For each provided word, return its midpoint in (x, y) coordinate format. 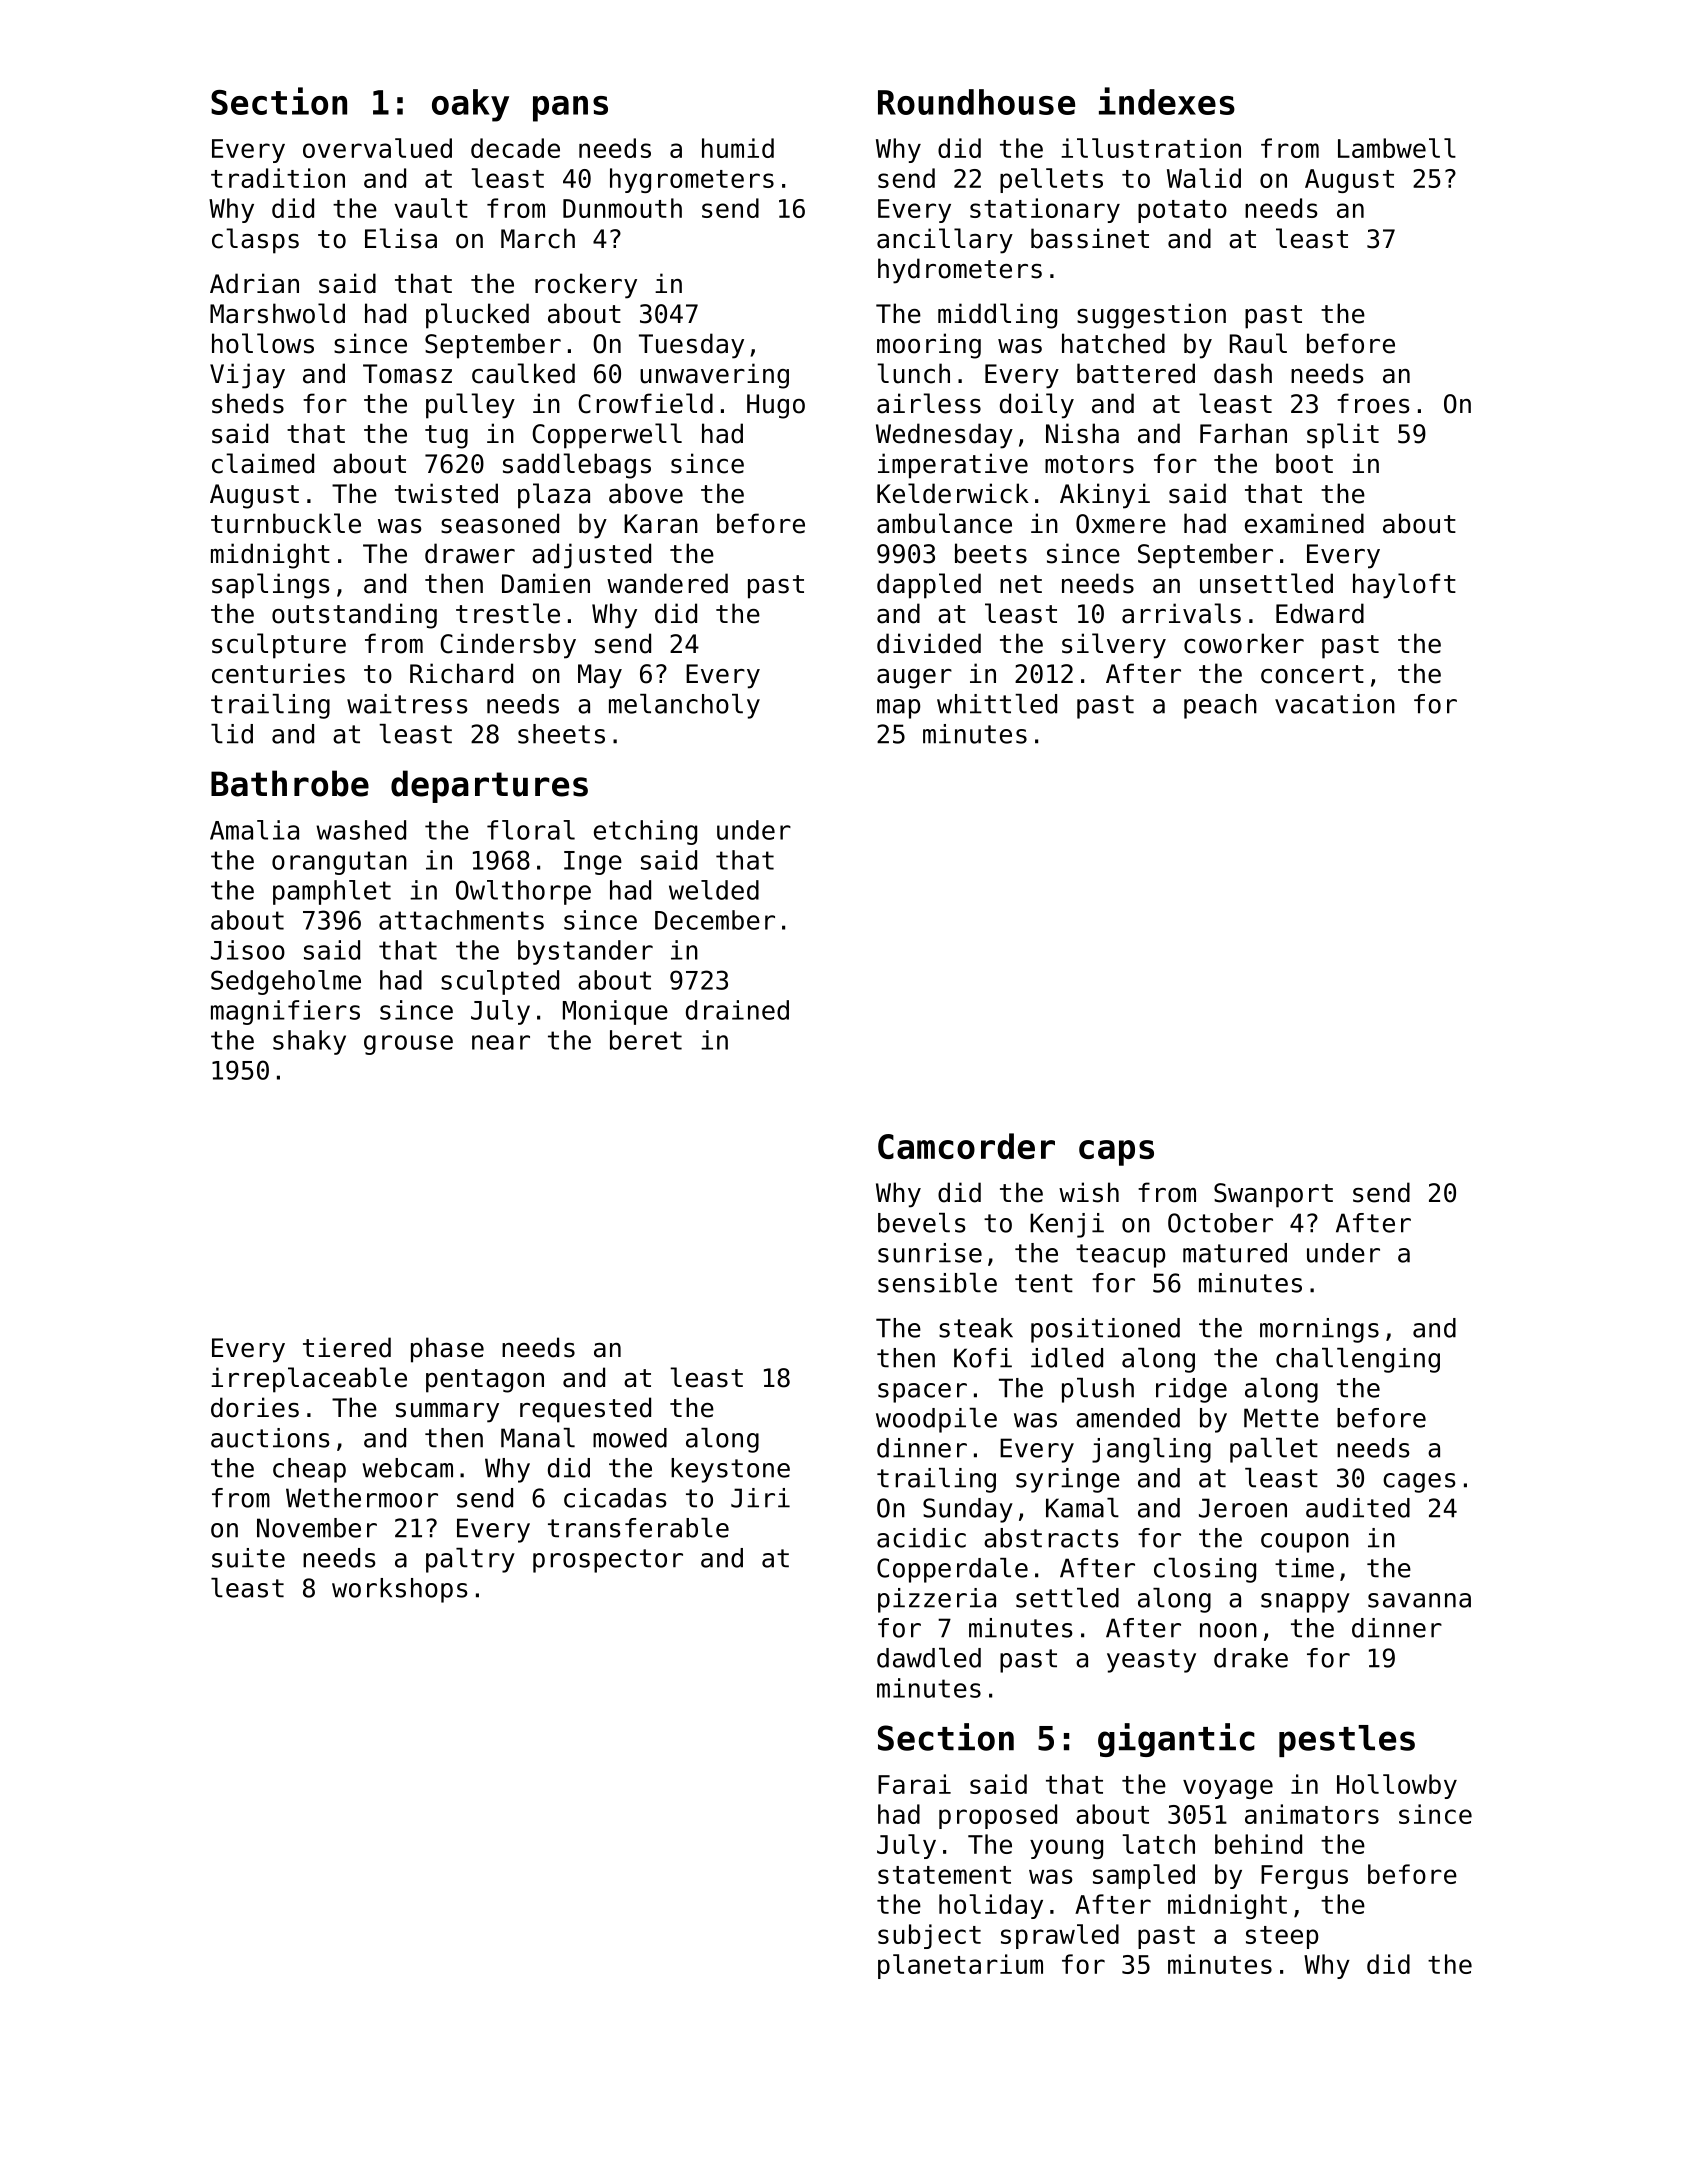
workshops (400, 1590)
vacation (1335, 704)
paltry (470, 1560)
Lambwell (1397, 148)
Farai (914, 1784)
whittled (997, 704)
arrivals (1181, 613)
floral (531, 830)
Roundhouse (976, 102)
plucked (477, 316)
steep (1282, 1937)
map (898, 709)
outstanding (354, 616)
